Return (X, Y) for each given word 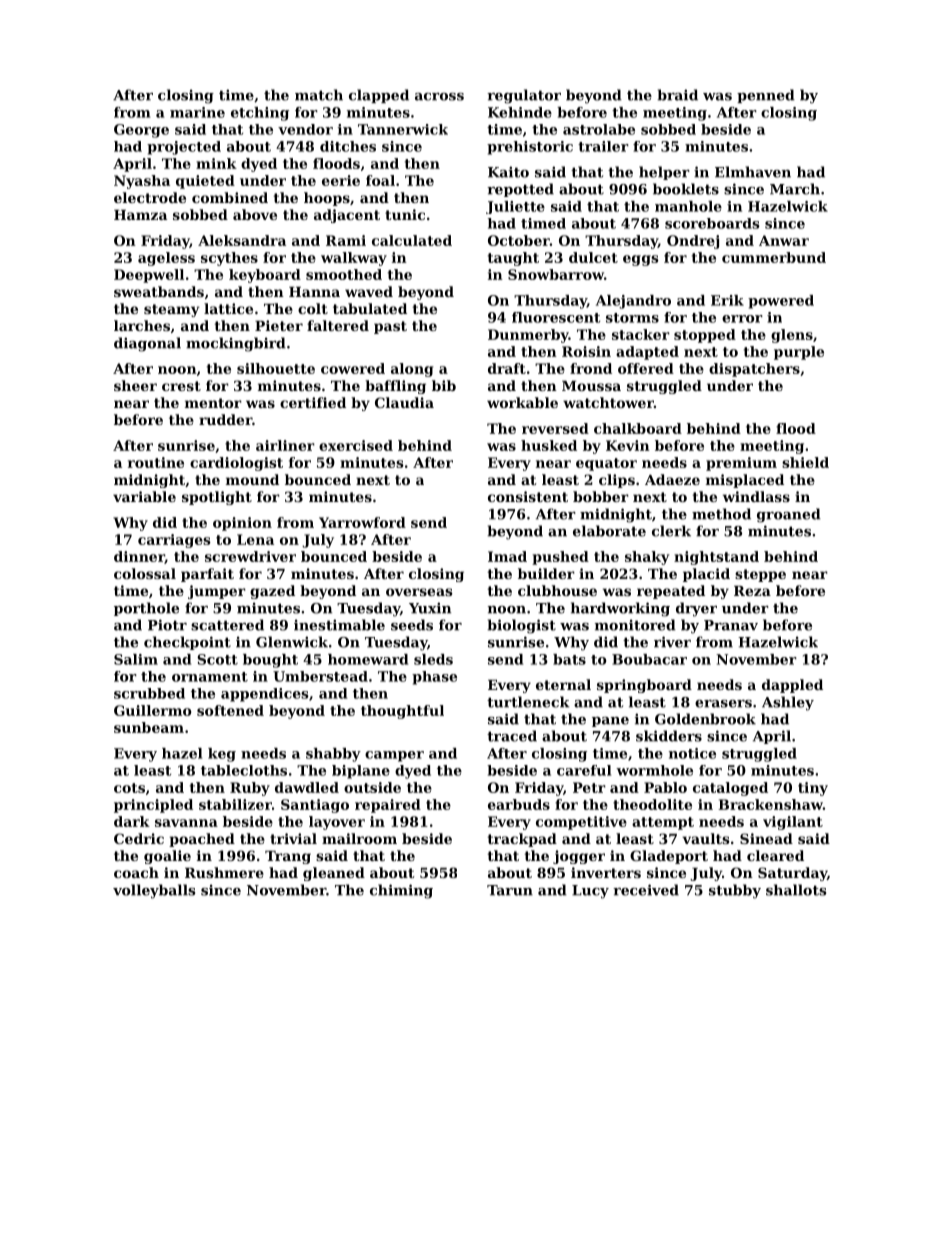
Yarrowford (362, 522)
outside (372, 787)
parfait (207, 575)
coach (136, 872)
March (795, 189)
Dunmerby (528, 336)
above (255, 214)
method (721, 514)
